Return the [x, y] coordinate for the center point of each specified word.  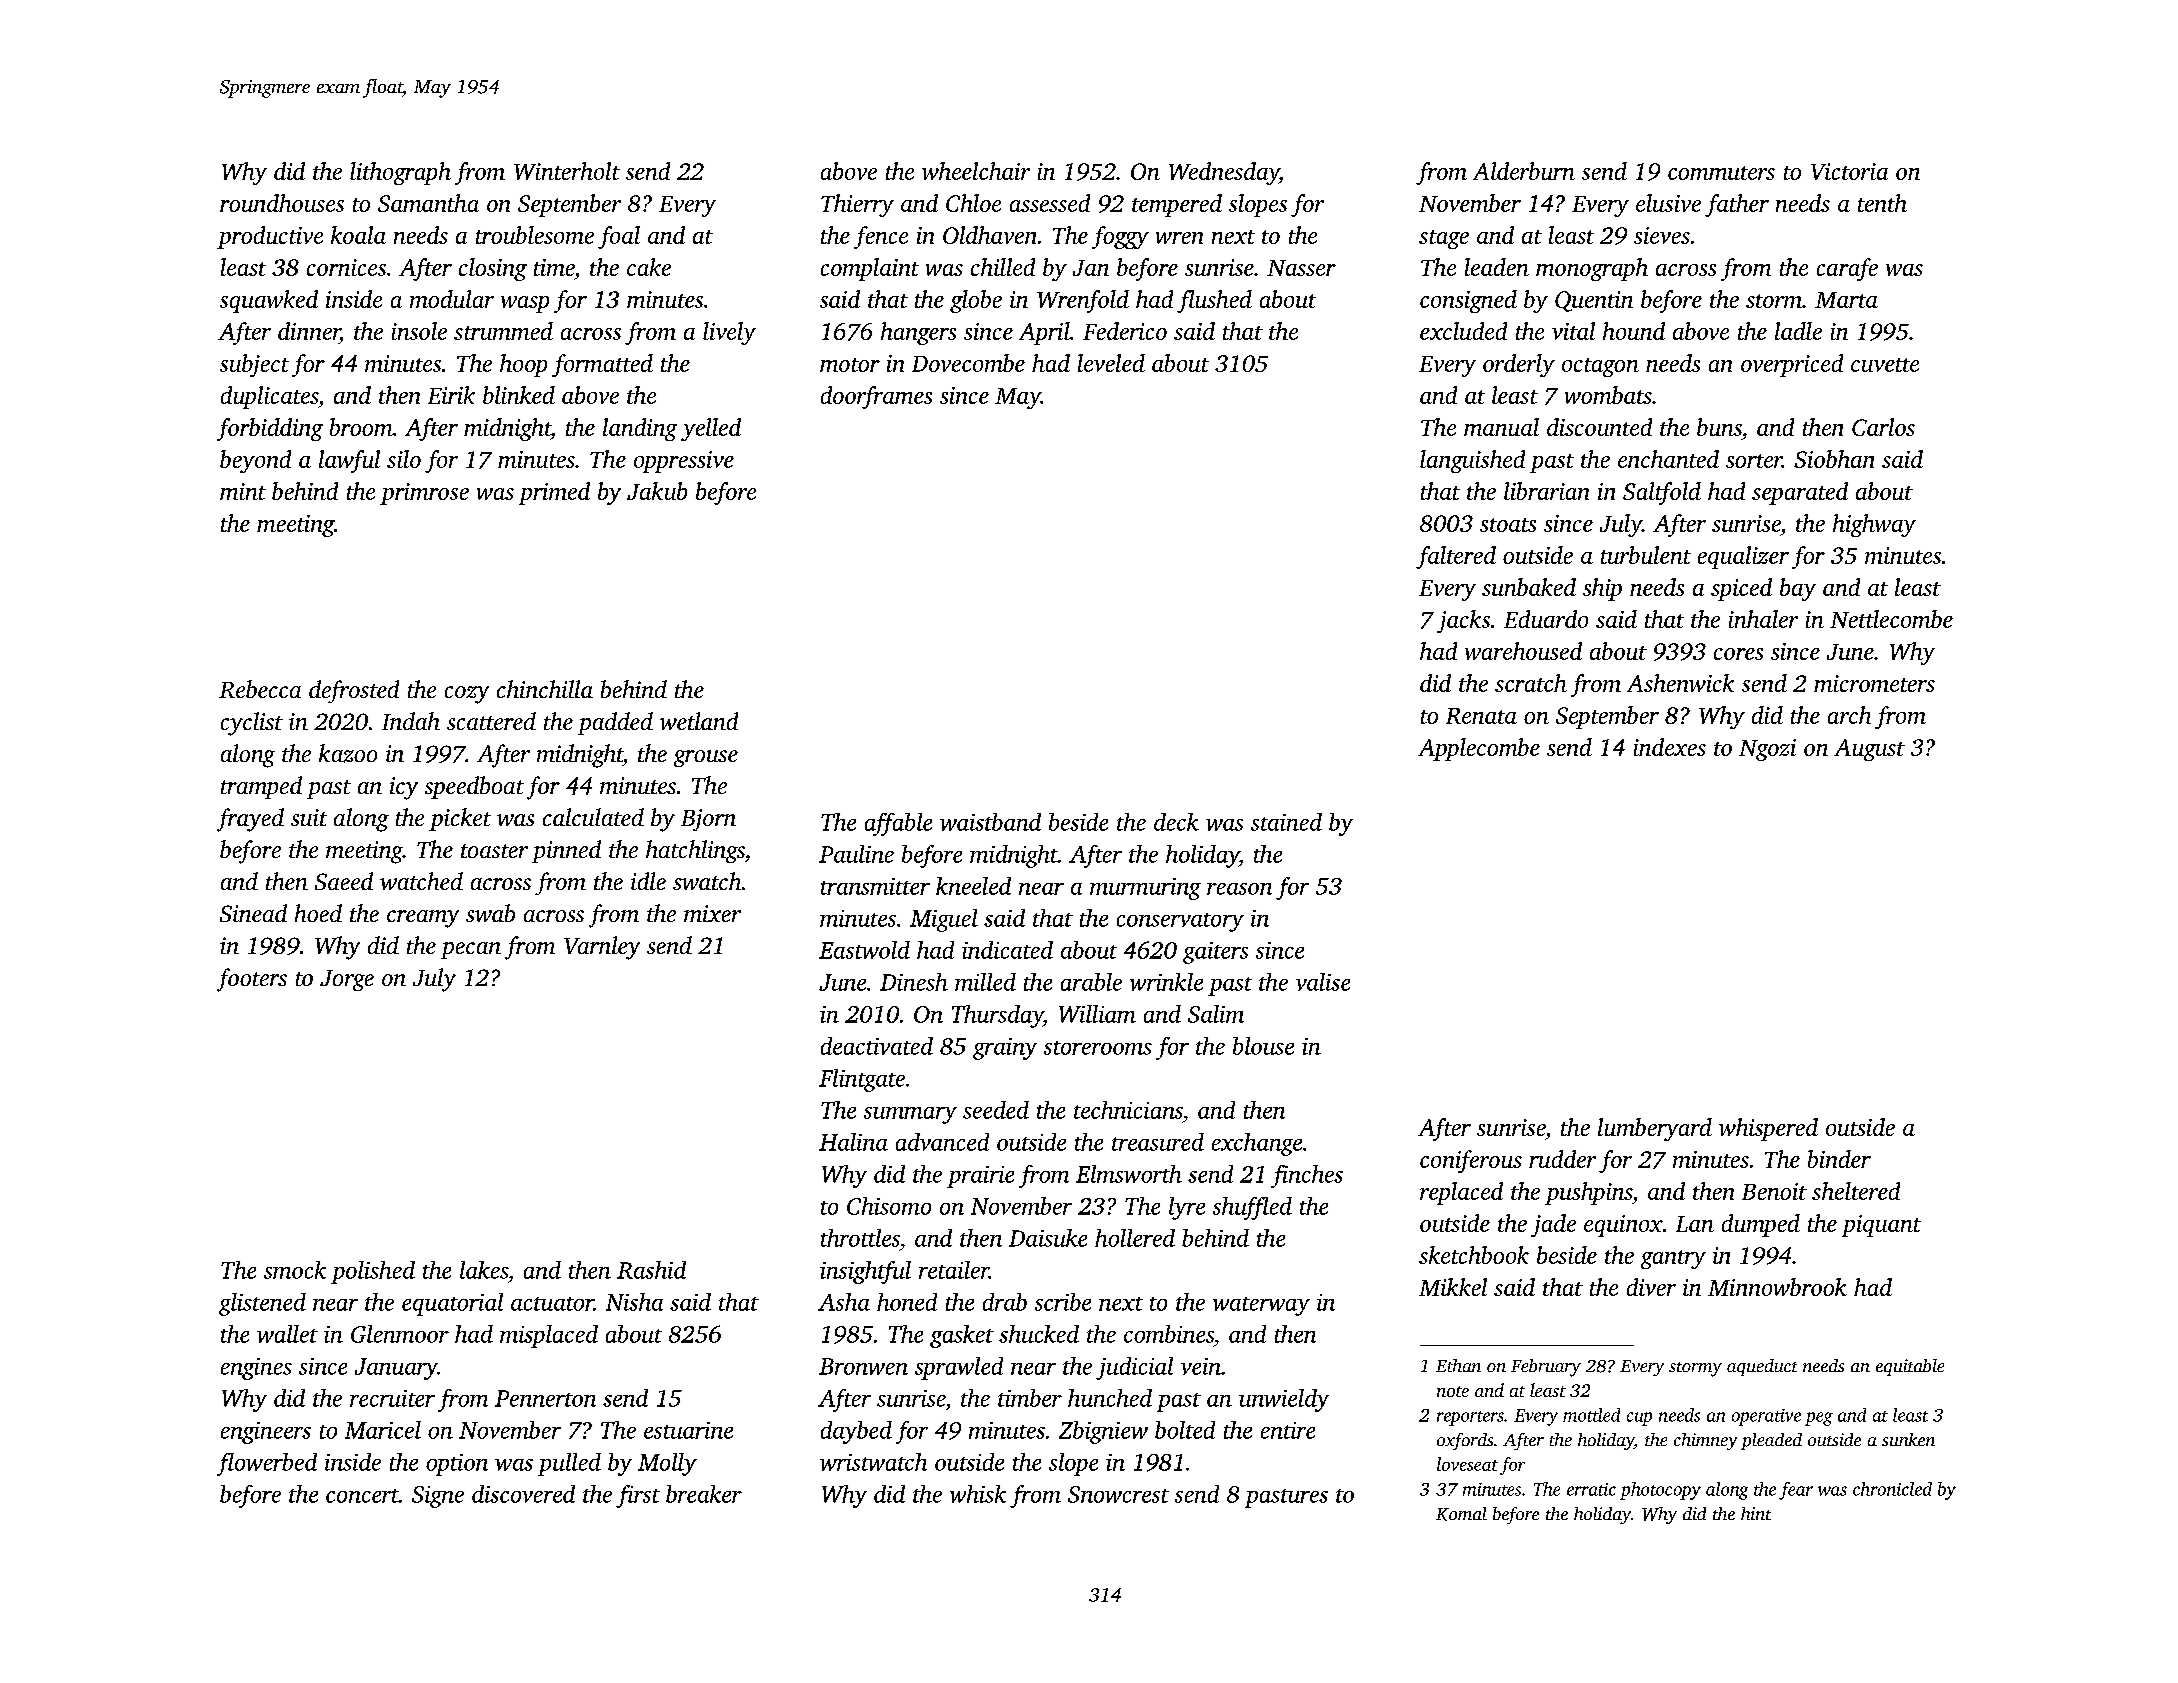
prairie [980, 1177]
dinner [309, 331]
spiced [1741, 589]
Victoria [1849, 171]
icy [404, 788]
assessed [1050, 203]
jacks [1463, 621]
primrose [424, 494]
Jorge [347, 980]
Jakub [657, 491]
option [457, 1465]
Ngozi [1767, 750]
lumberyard [1655, 1129]
